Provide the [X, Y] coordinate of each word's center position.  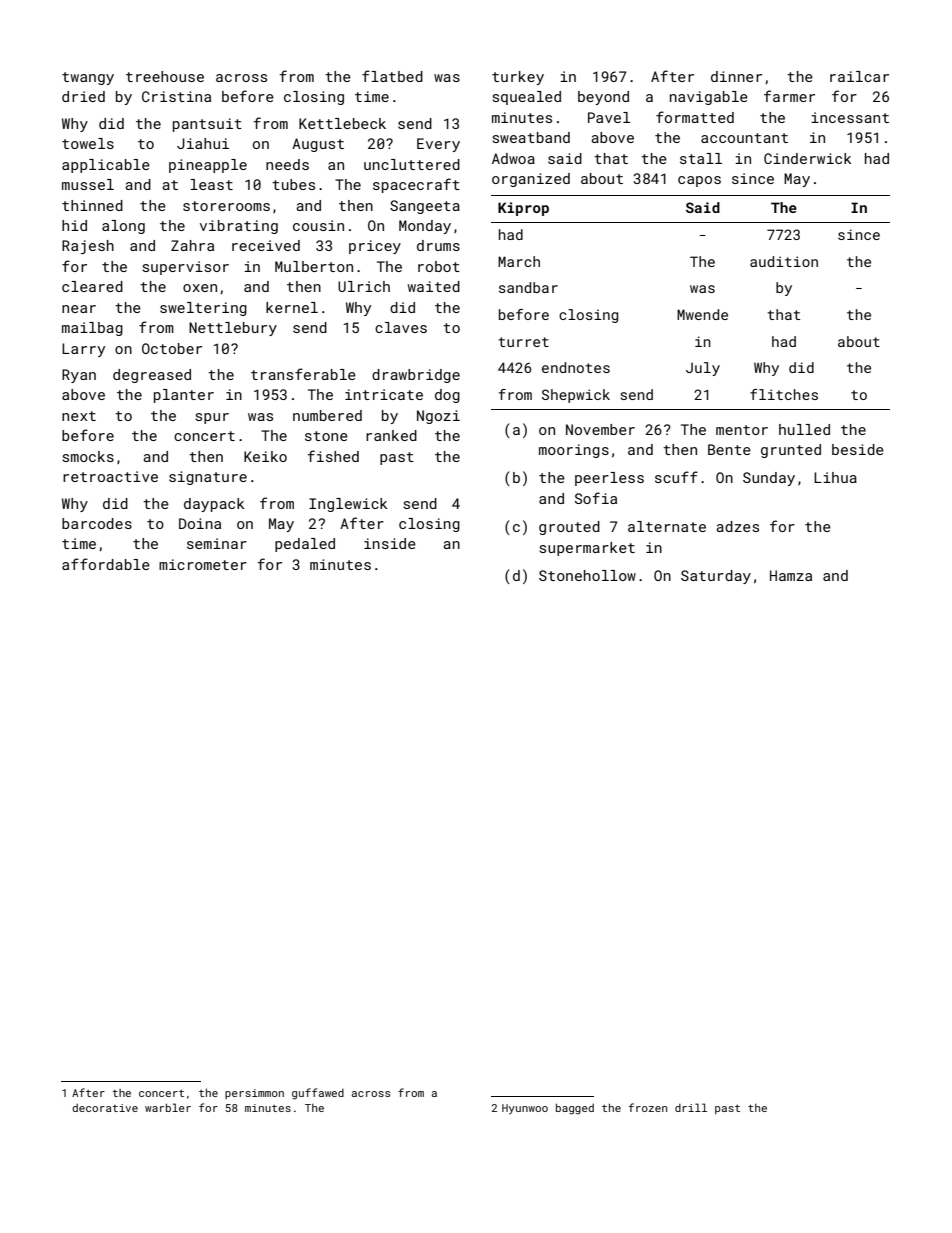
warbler [168, 1107]
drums [438, 245]
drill [691, 1107]
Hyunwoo [525, 1109]
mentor [742, 430]
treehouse [165, 76]
